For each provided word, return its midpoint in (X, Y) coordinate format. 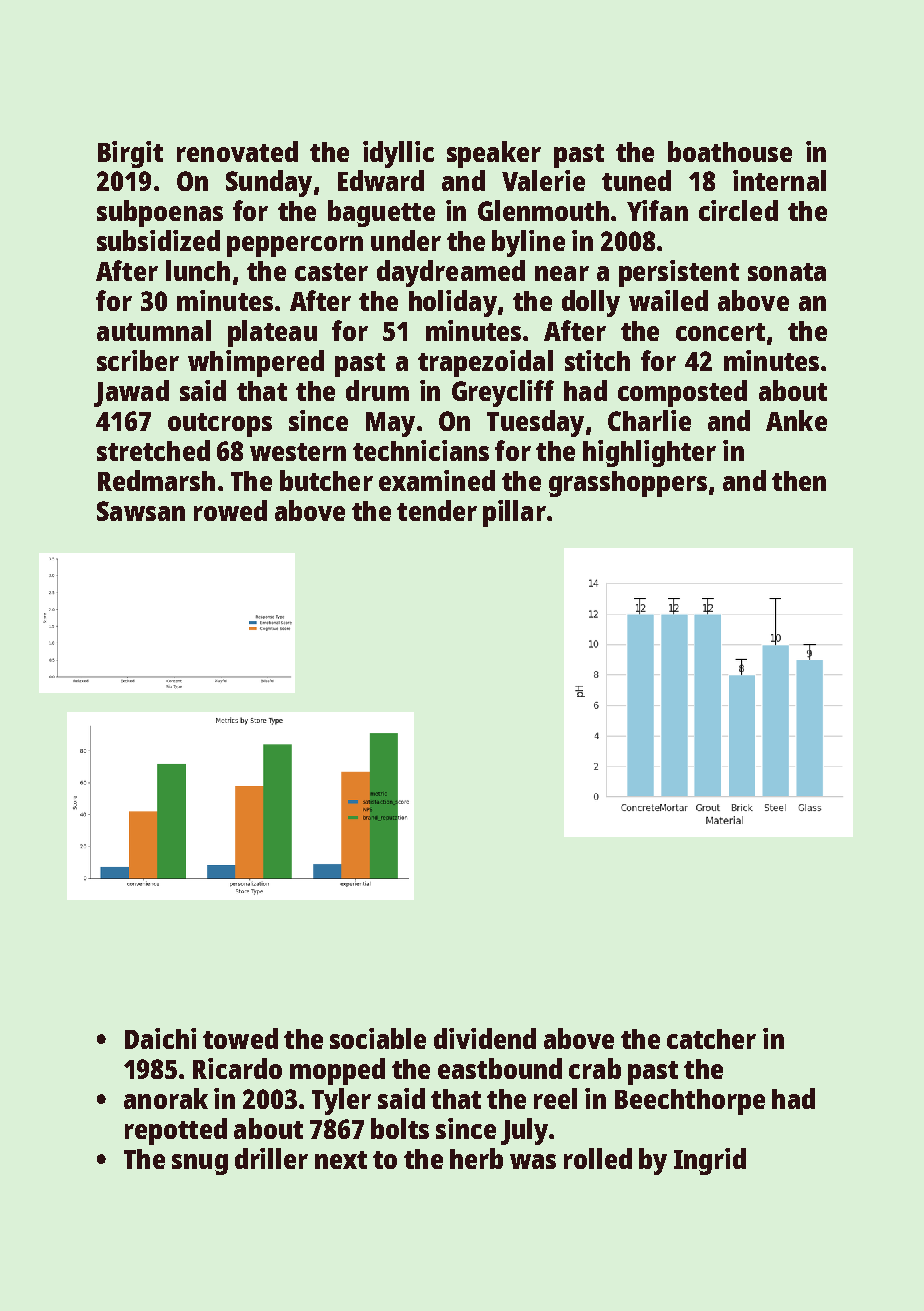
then (799, 481)
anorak (166, 1098)
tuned (636, 180)
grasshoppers (628, 484)
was (533, 1161)
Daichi (160, 1038)
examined (437, 480)
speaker (494, 154)
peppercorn (295, 246)
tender (437, 510)
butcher (326, 480)
